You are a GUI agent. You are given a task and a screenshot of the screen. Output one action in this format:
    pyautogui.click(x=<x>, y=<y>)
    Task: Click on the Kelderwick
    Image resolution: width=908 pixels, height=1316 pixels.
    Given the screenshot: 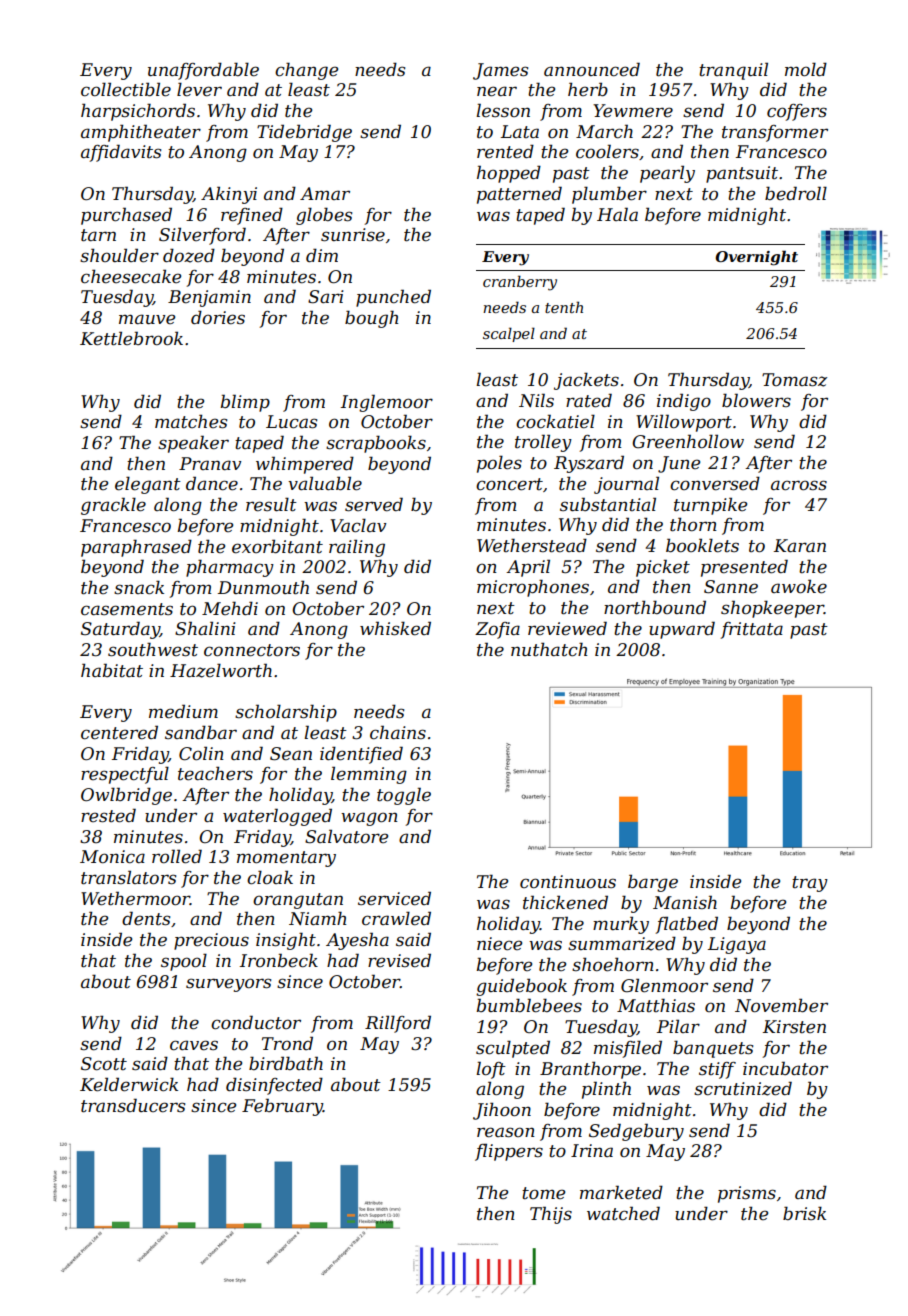 What is the action you would take?
    pyautogui.click(x=129, y=1084)
